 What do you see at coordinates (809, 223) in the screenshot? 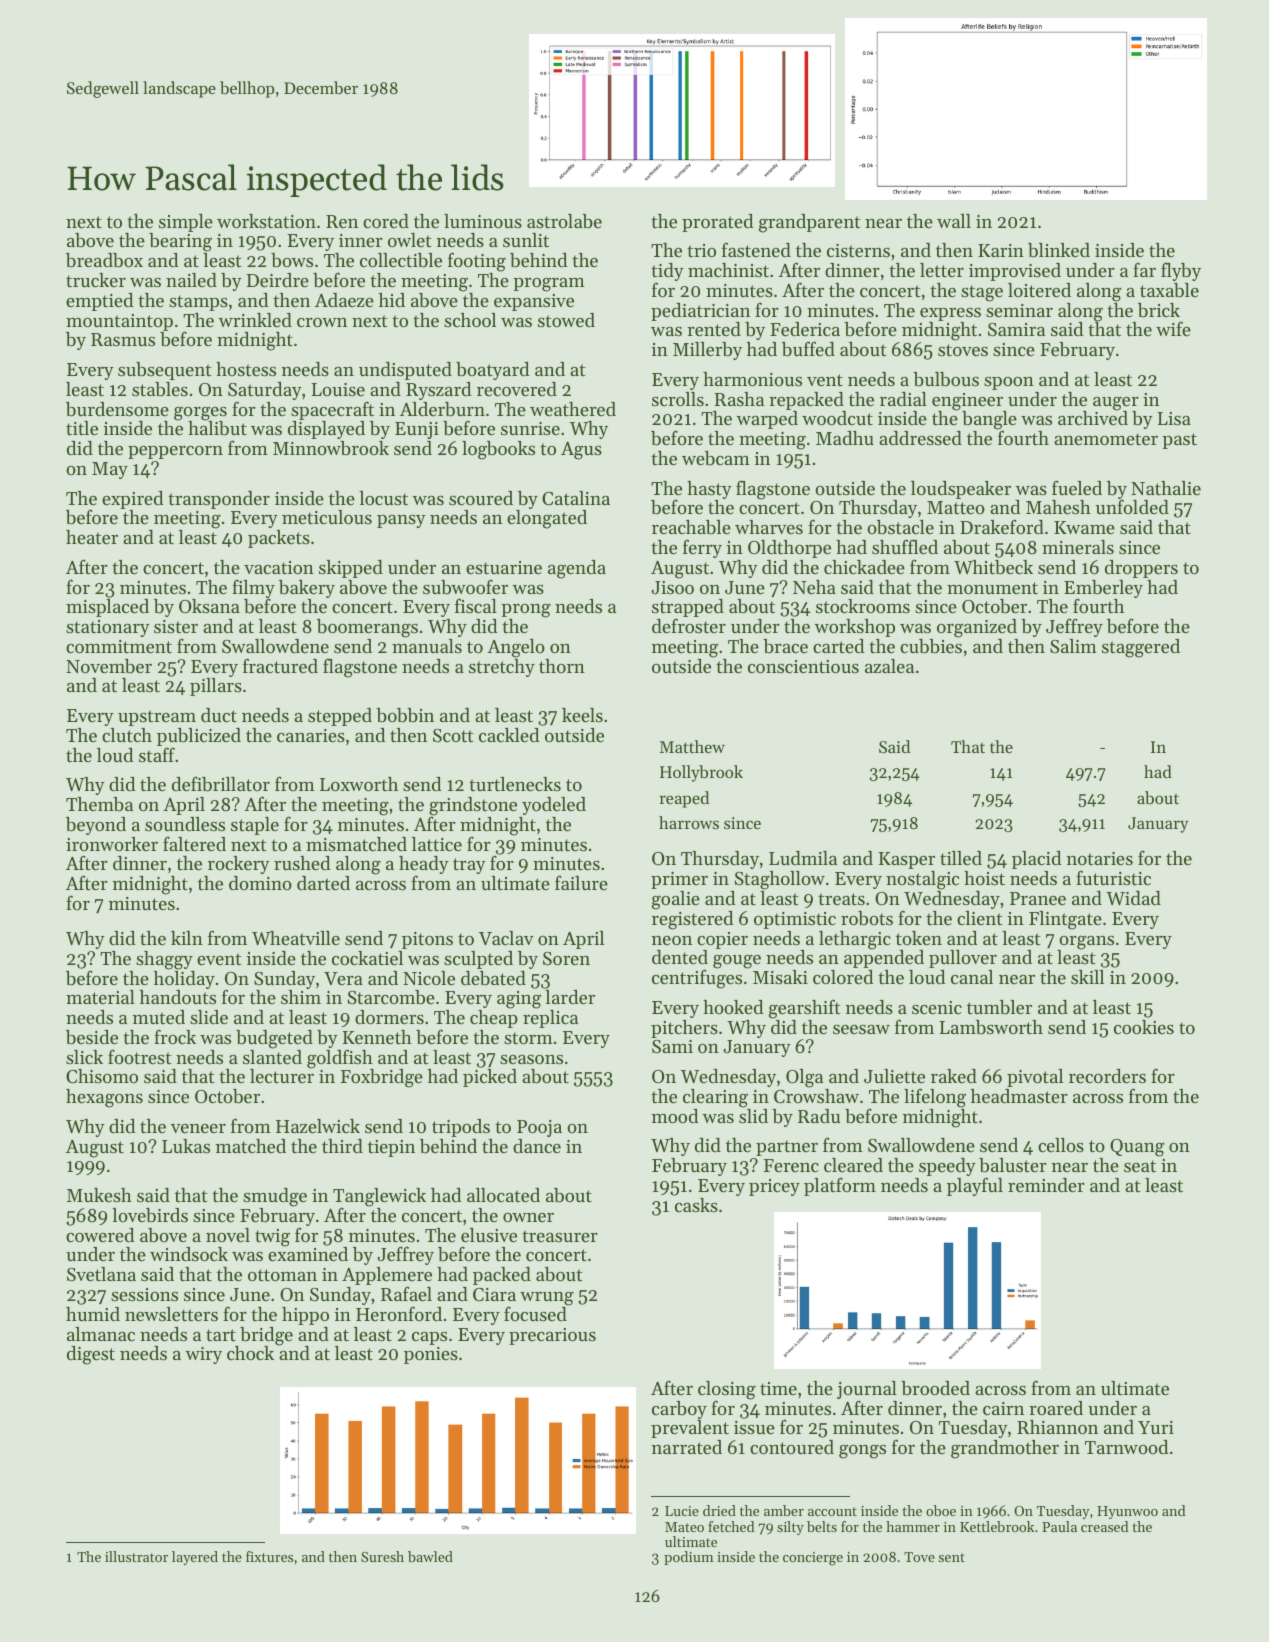
I see `grandparent` at bounding box center [809, 223].
